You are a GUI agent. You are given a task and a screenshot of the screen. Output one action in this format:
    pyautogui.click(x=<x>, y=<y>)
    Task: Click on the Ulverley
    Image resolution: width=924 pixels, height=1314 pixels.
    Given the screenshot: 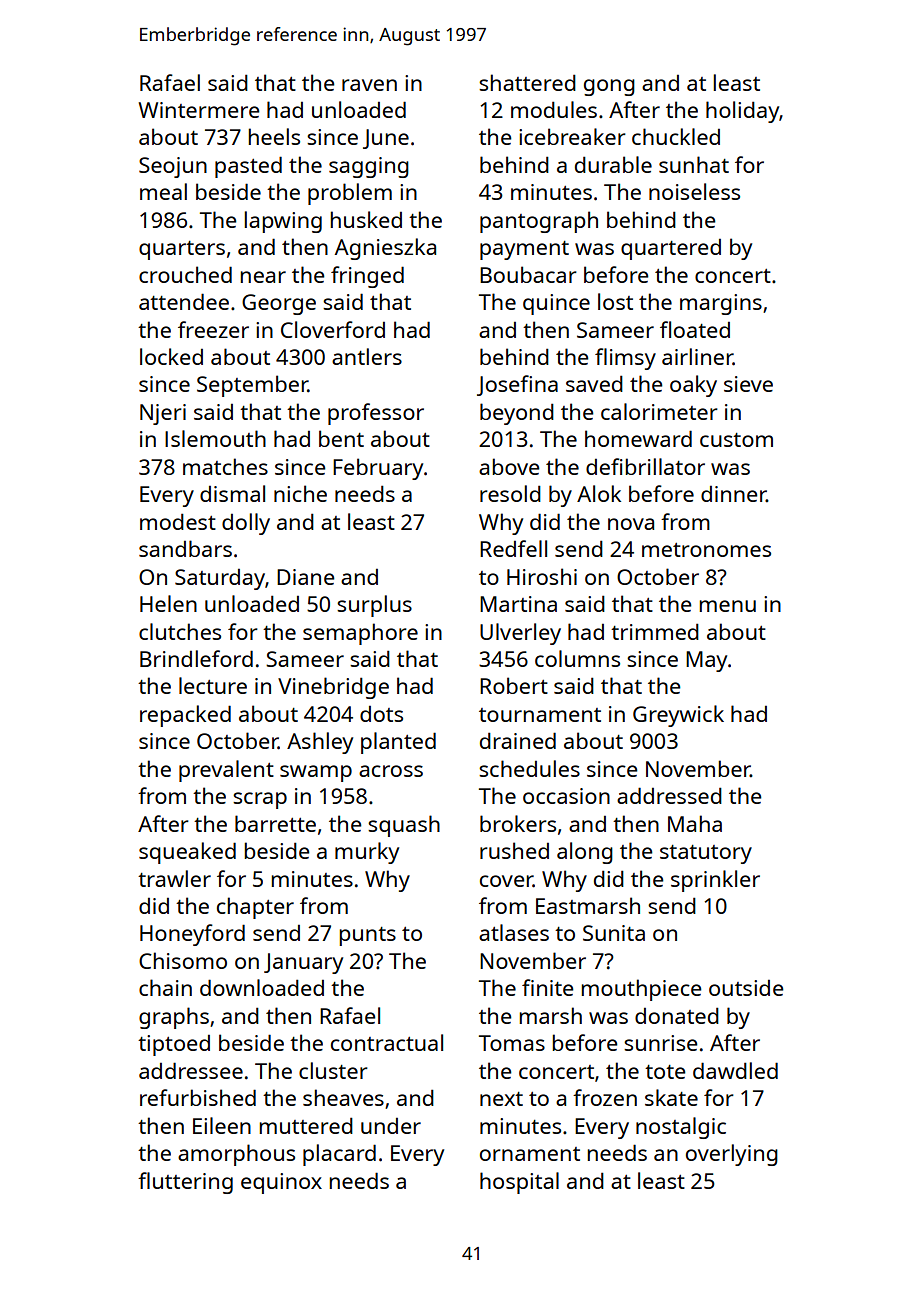 What is the action you would take?
    pyautogui.click(x=520, y=634)
